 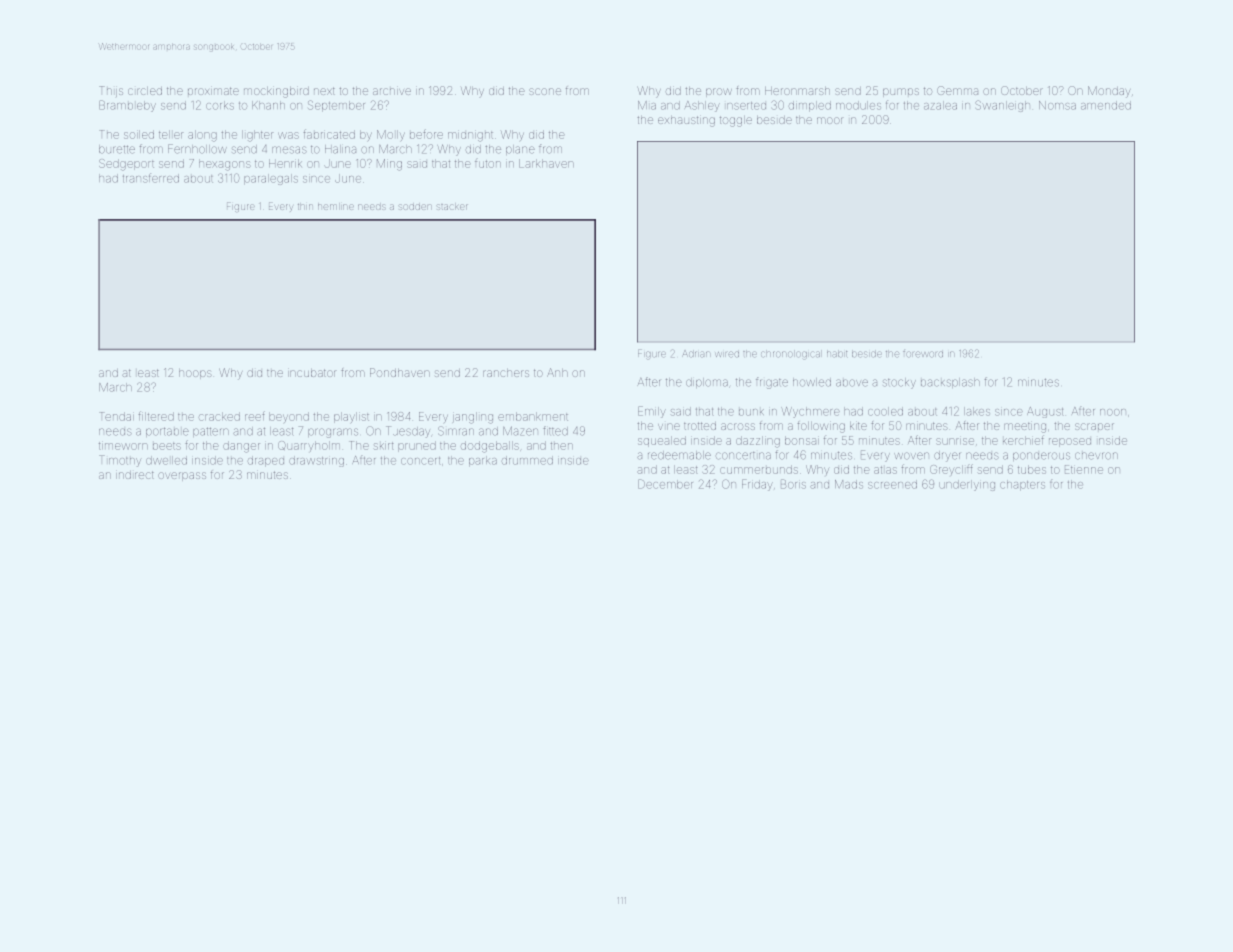 What do you see at coordinates (950, 383) in the page?
I see `backsplash` at bounding box center [950, 383].
